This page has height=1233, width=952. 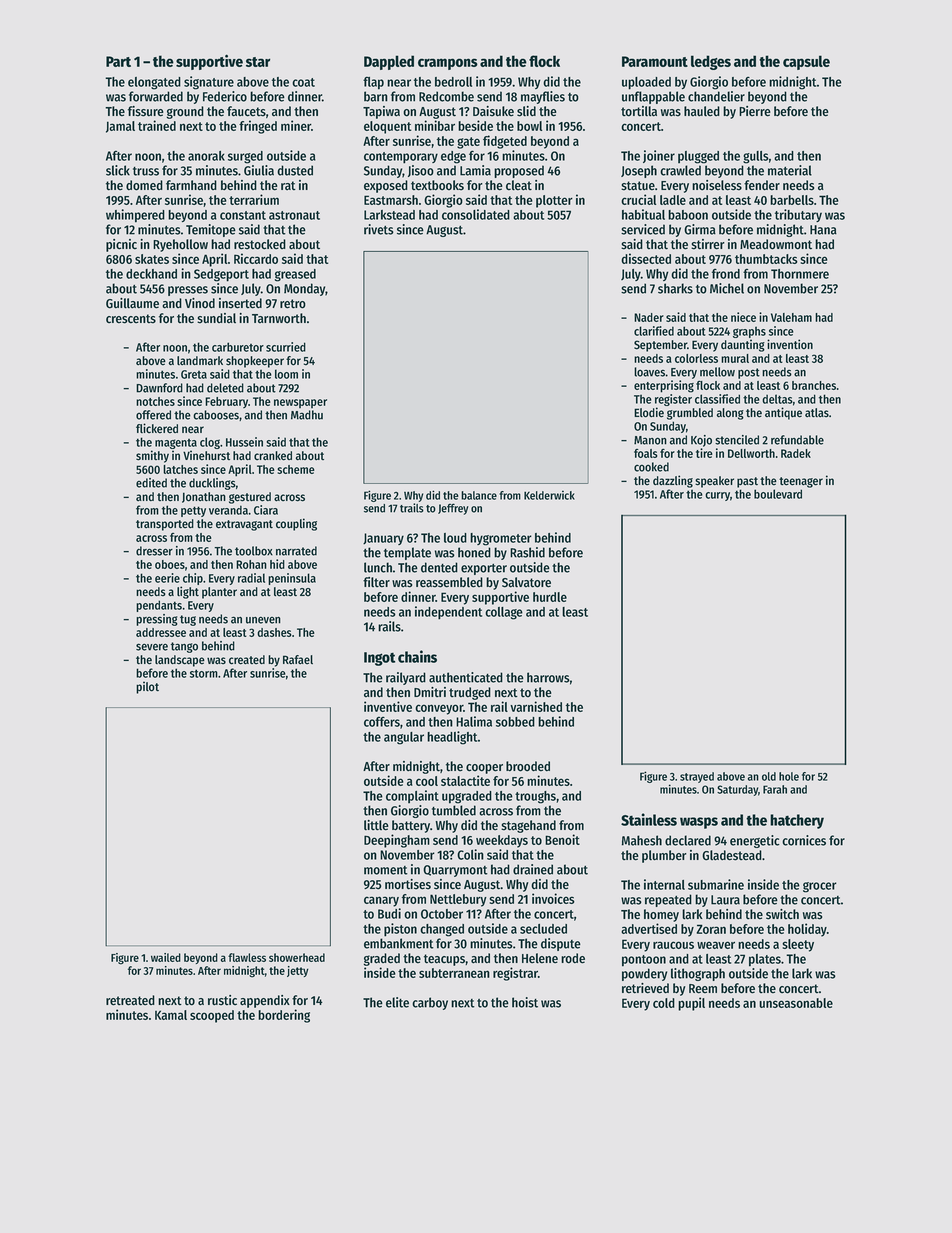 What do you see at coordinates (655, 61) in the page?
I see `Paramount` at bounding box center [655, 61].
